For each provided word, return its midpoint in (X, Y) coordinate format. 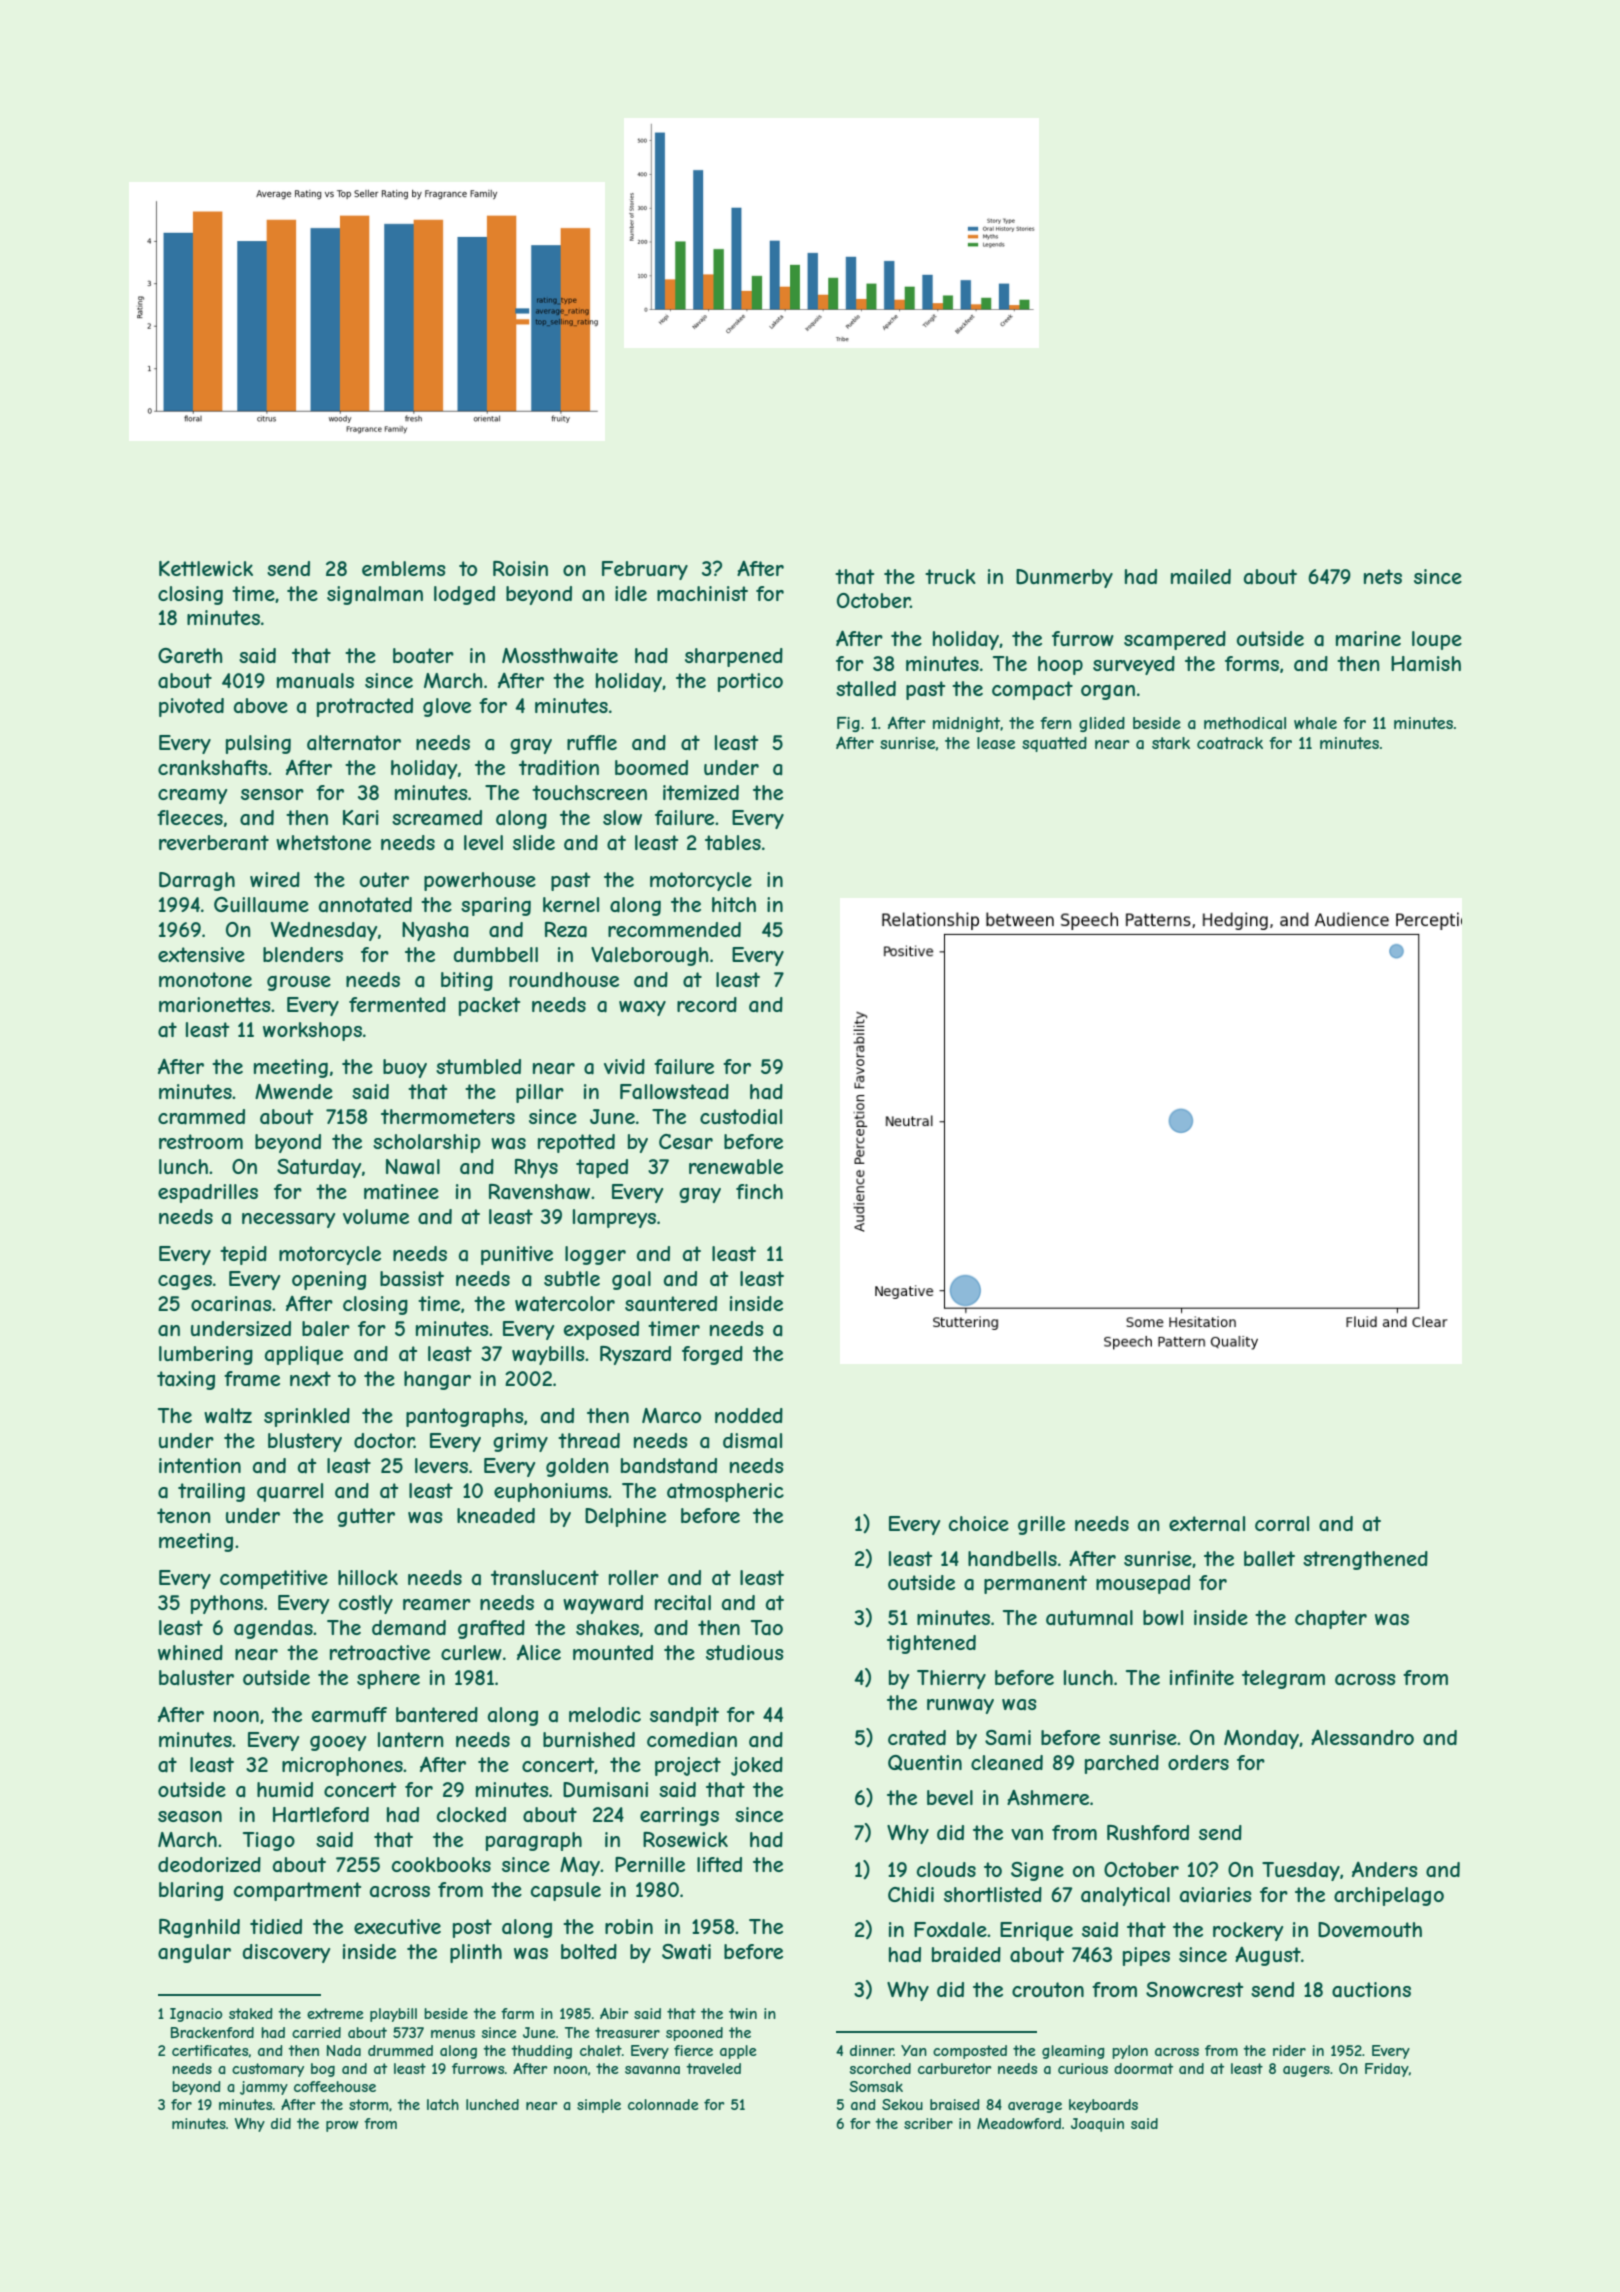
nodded (749, 1415)
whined (190, 1652)
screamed (437, 817)
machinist (702, 594)
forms (1252, 663)
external (1207, 1524)
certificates (210, 2050)
